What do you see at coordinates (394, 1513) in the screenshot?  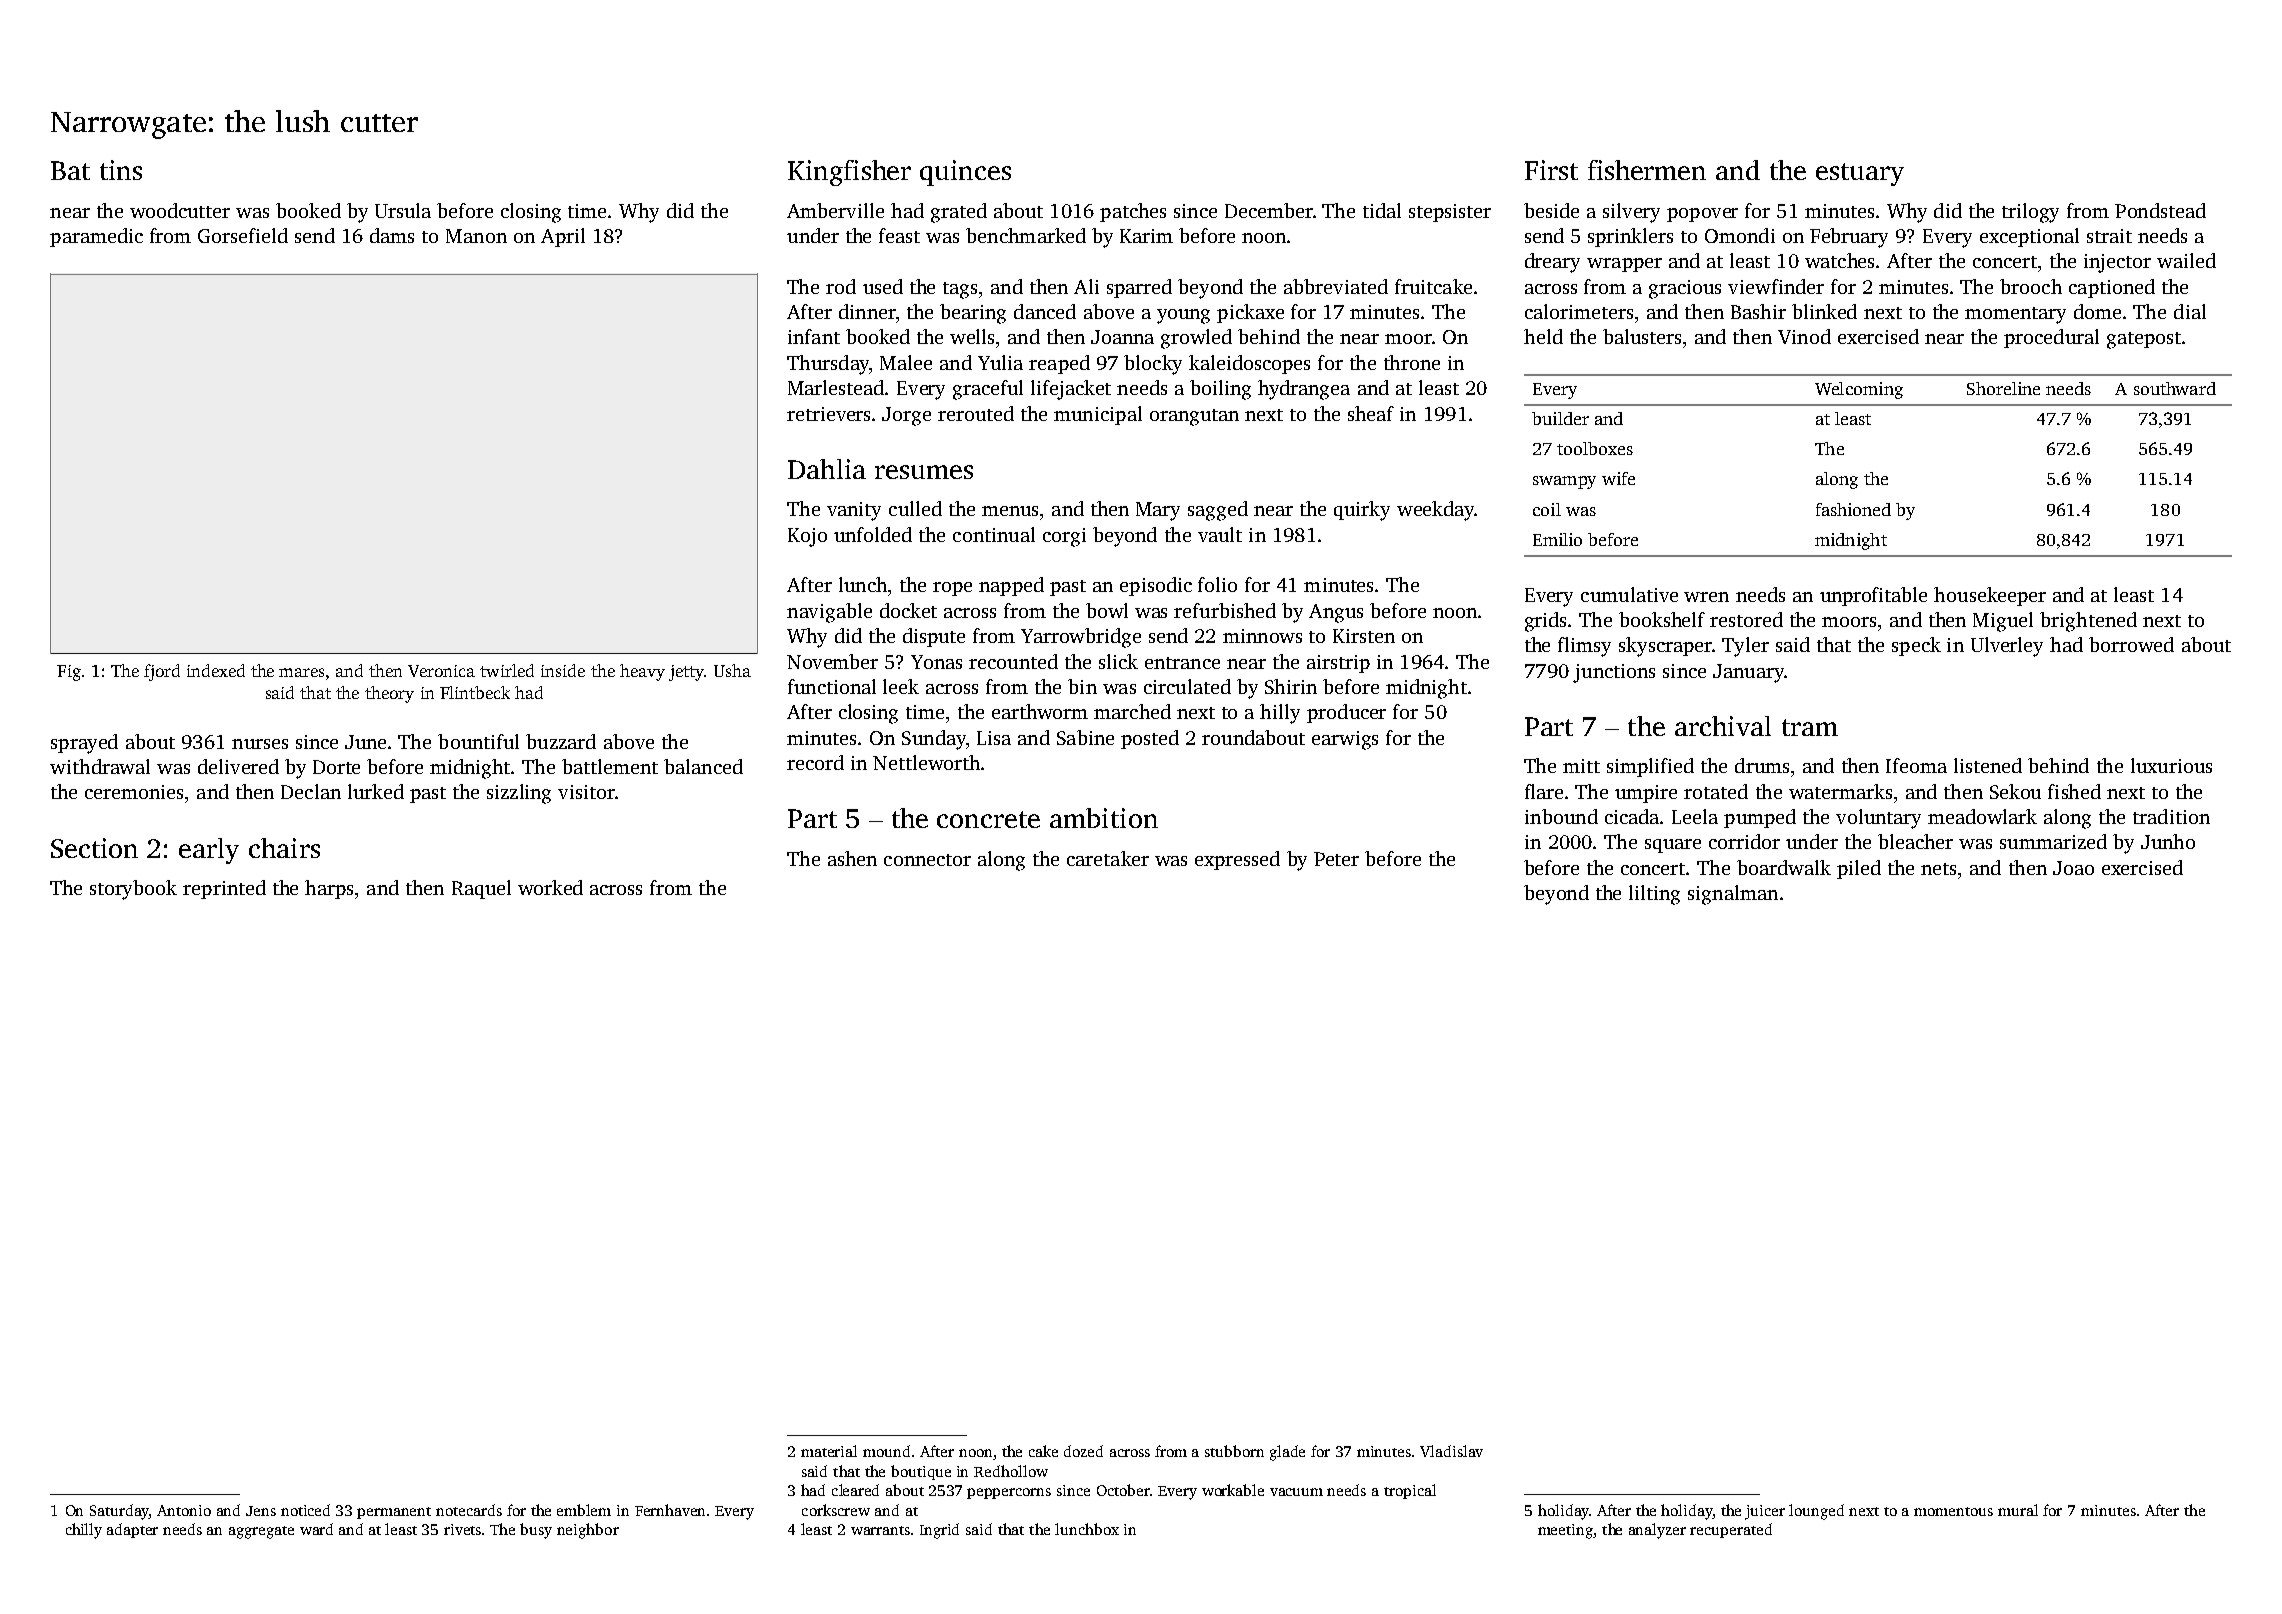 I see `permanent` at bounding box center [394, 1513].
